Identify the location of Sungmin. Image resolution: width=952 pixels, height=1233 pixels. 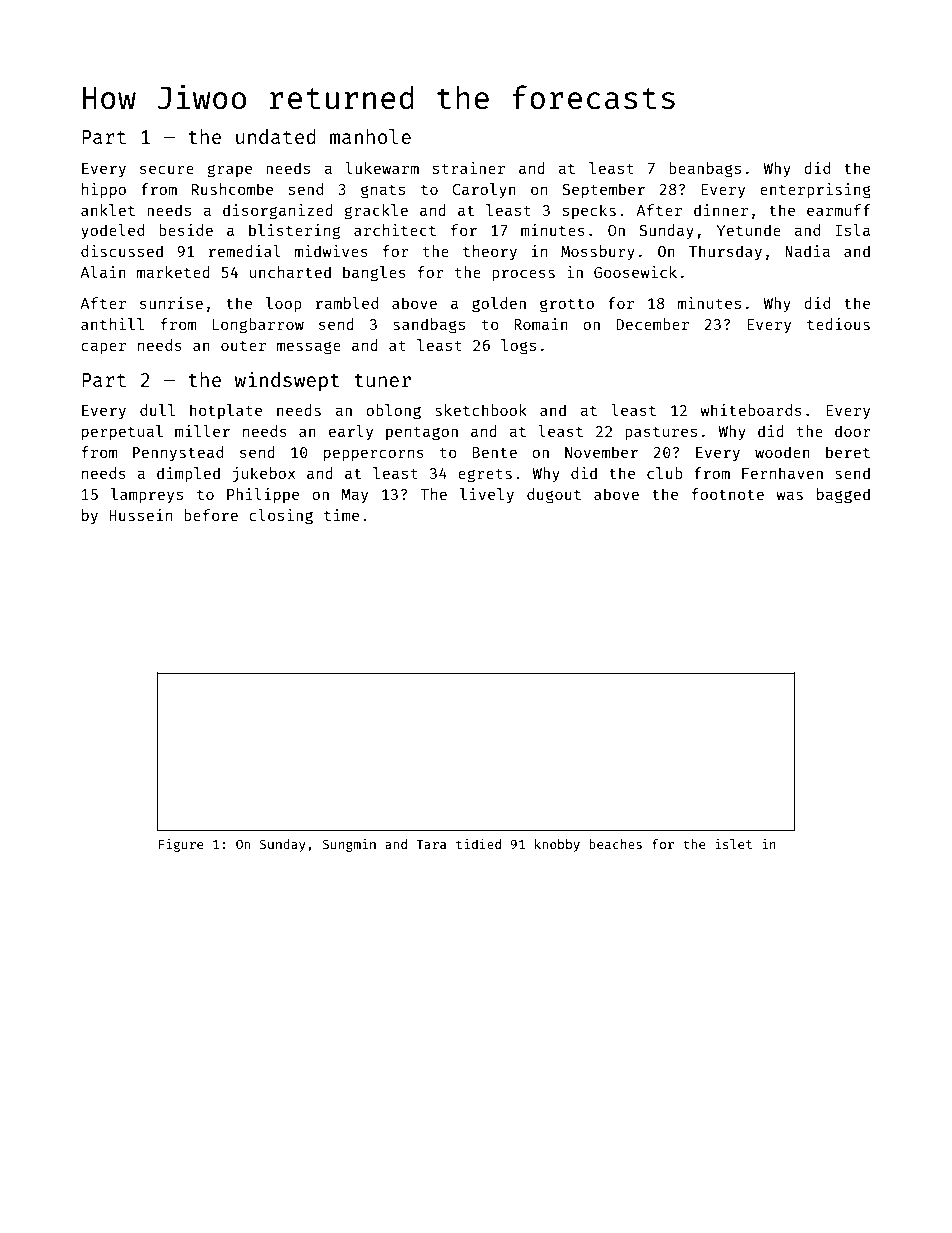
(349, 845).
